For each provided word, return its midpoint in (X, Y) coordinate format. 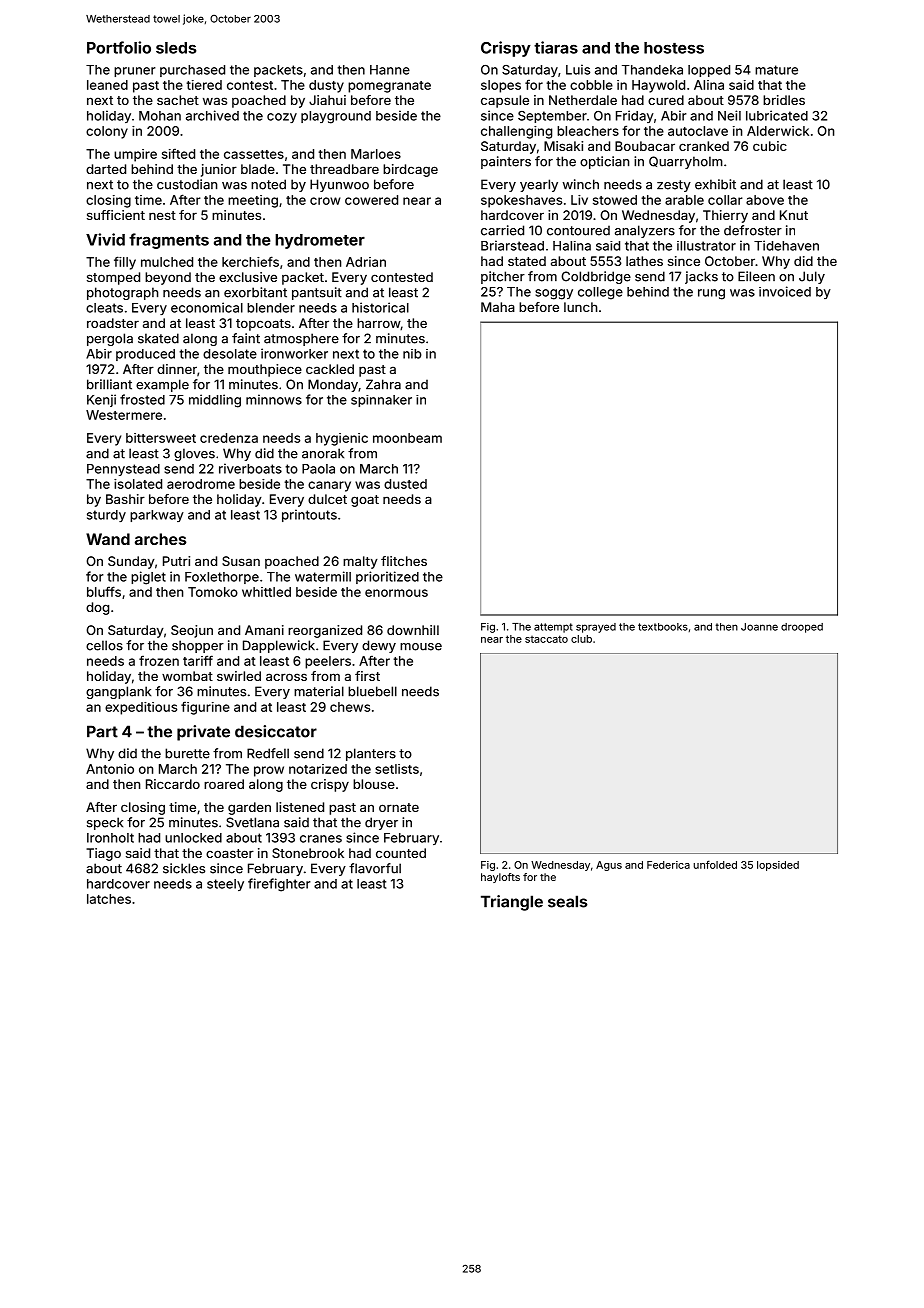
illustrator (706, 246)
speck (105, 823)
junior (219, 170)
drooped (802, 628)
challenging (516, 132)
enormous (396, 593)
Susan (241, 561)
